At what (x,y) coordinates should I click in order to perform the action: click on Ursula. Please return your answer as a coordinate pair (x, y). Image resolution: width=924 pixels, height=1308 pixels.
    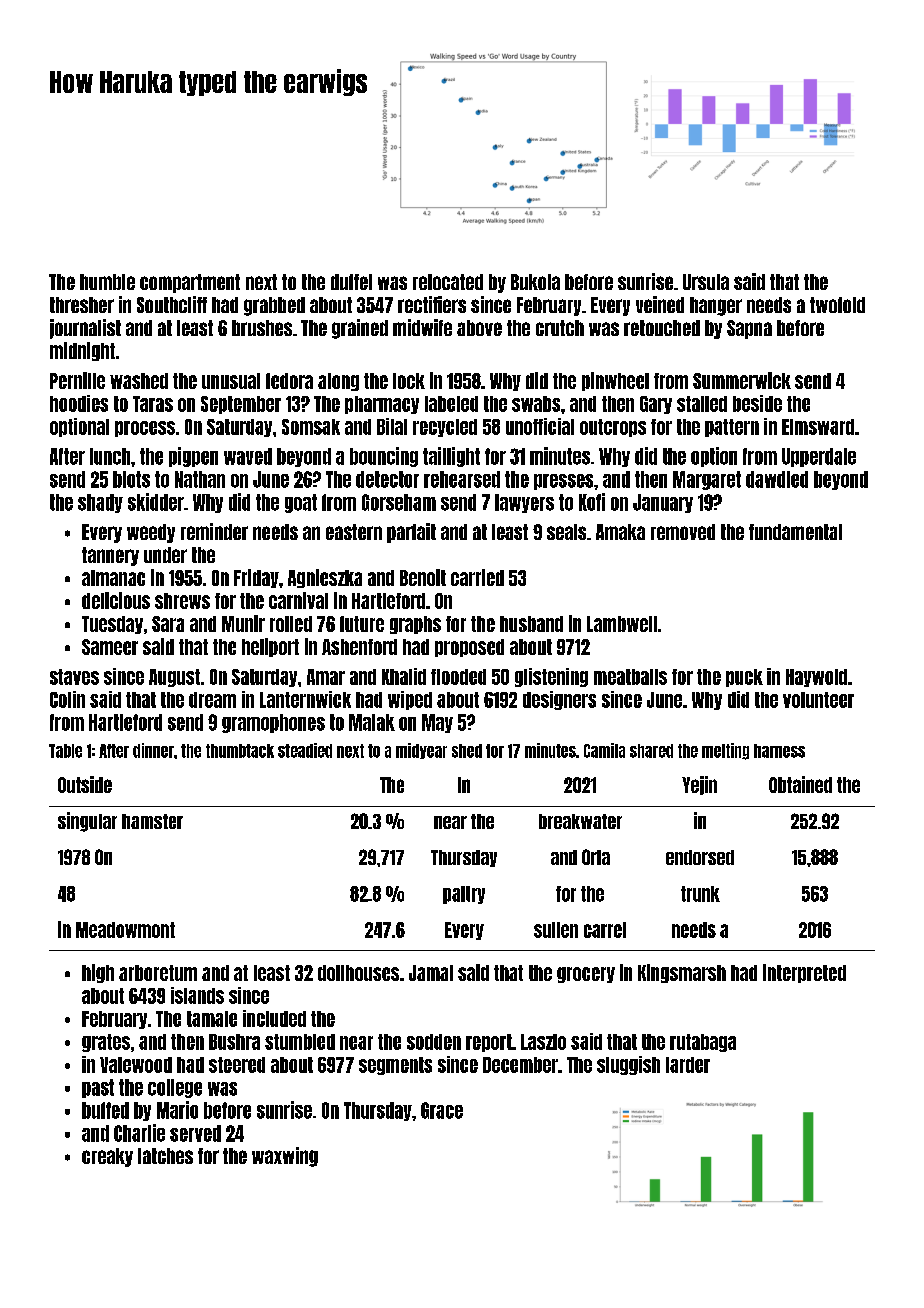
    Looking at the image, I should click on (706, 282).
